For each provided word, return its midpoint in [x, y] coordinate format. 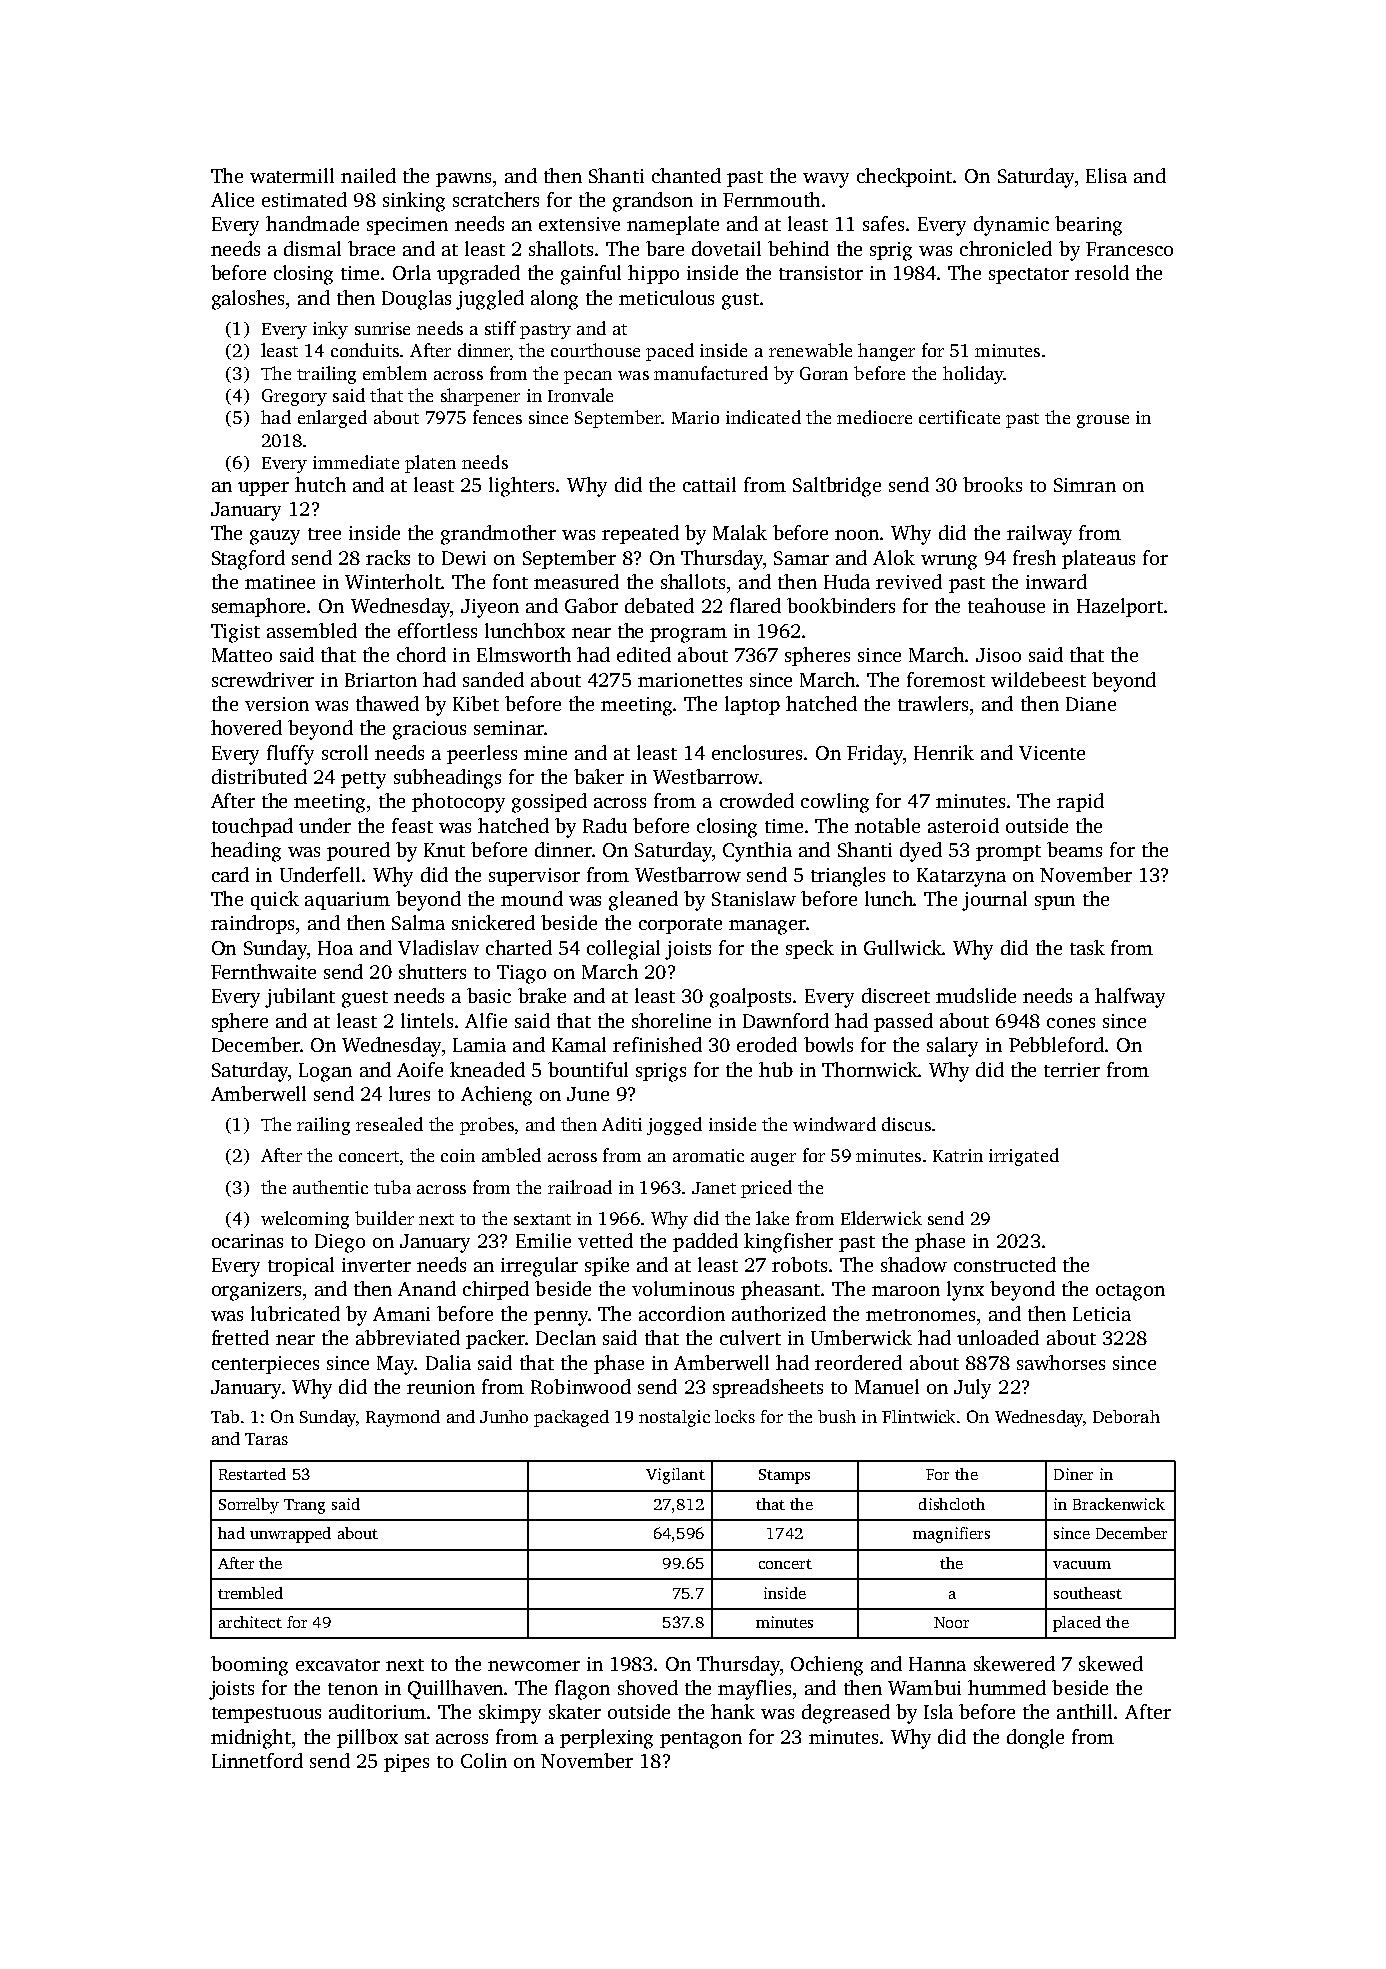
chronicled [1006, 248]
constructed [1005, 1264]
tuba [392, 1187]
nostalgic [674, 1418]
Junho [504, 1416]
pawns [463, 180]
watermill [292, 175]
